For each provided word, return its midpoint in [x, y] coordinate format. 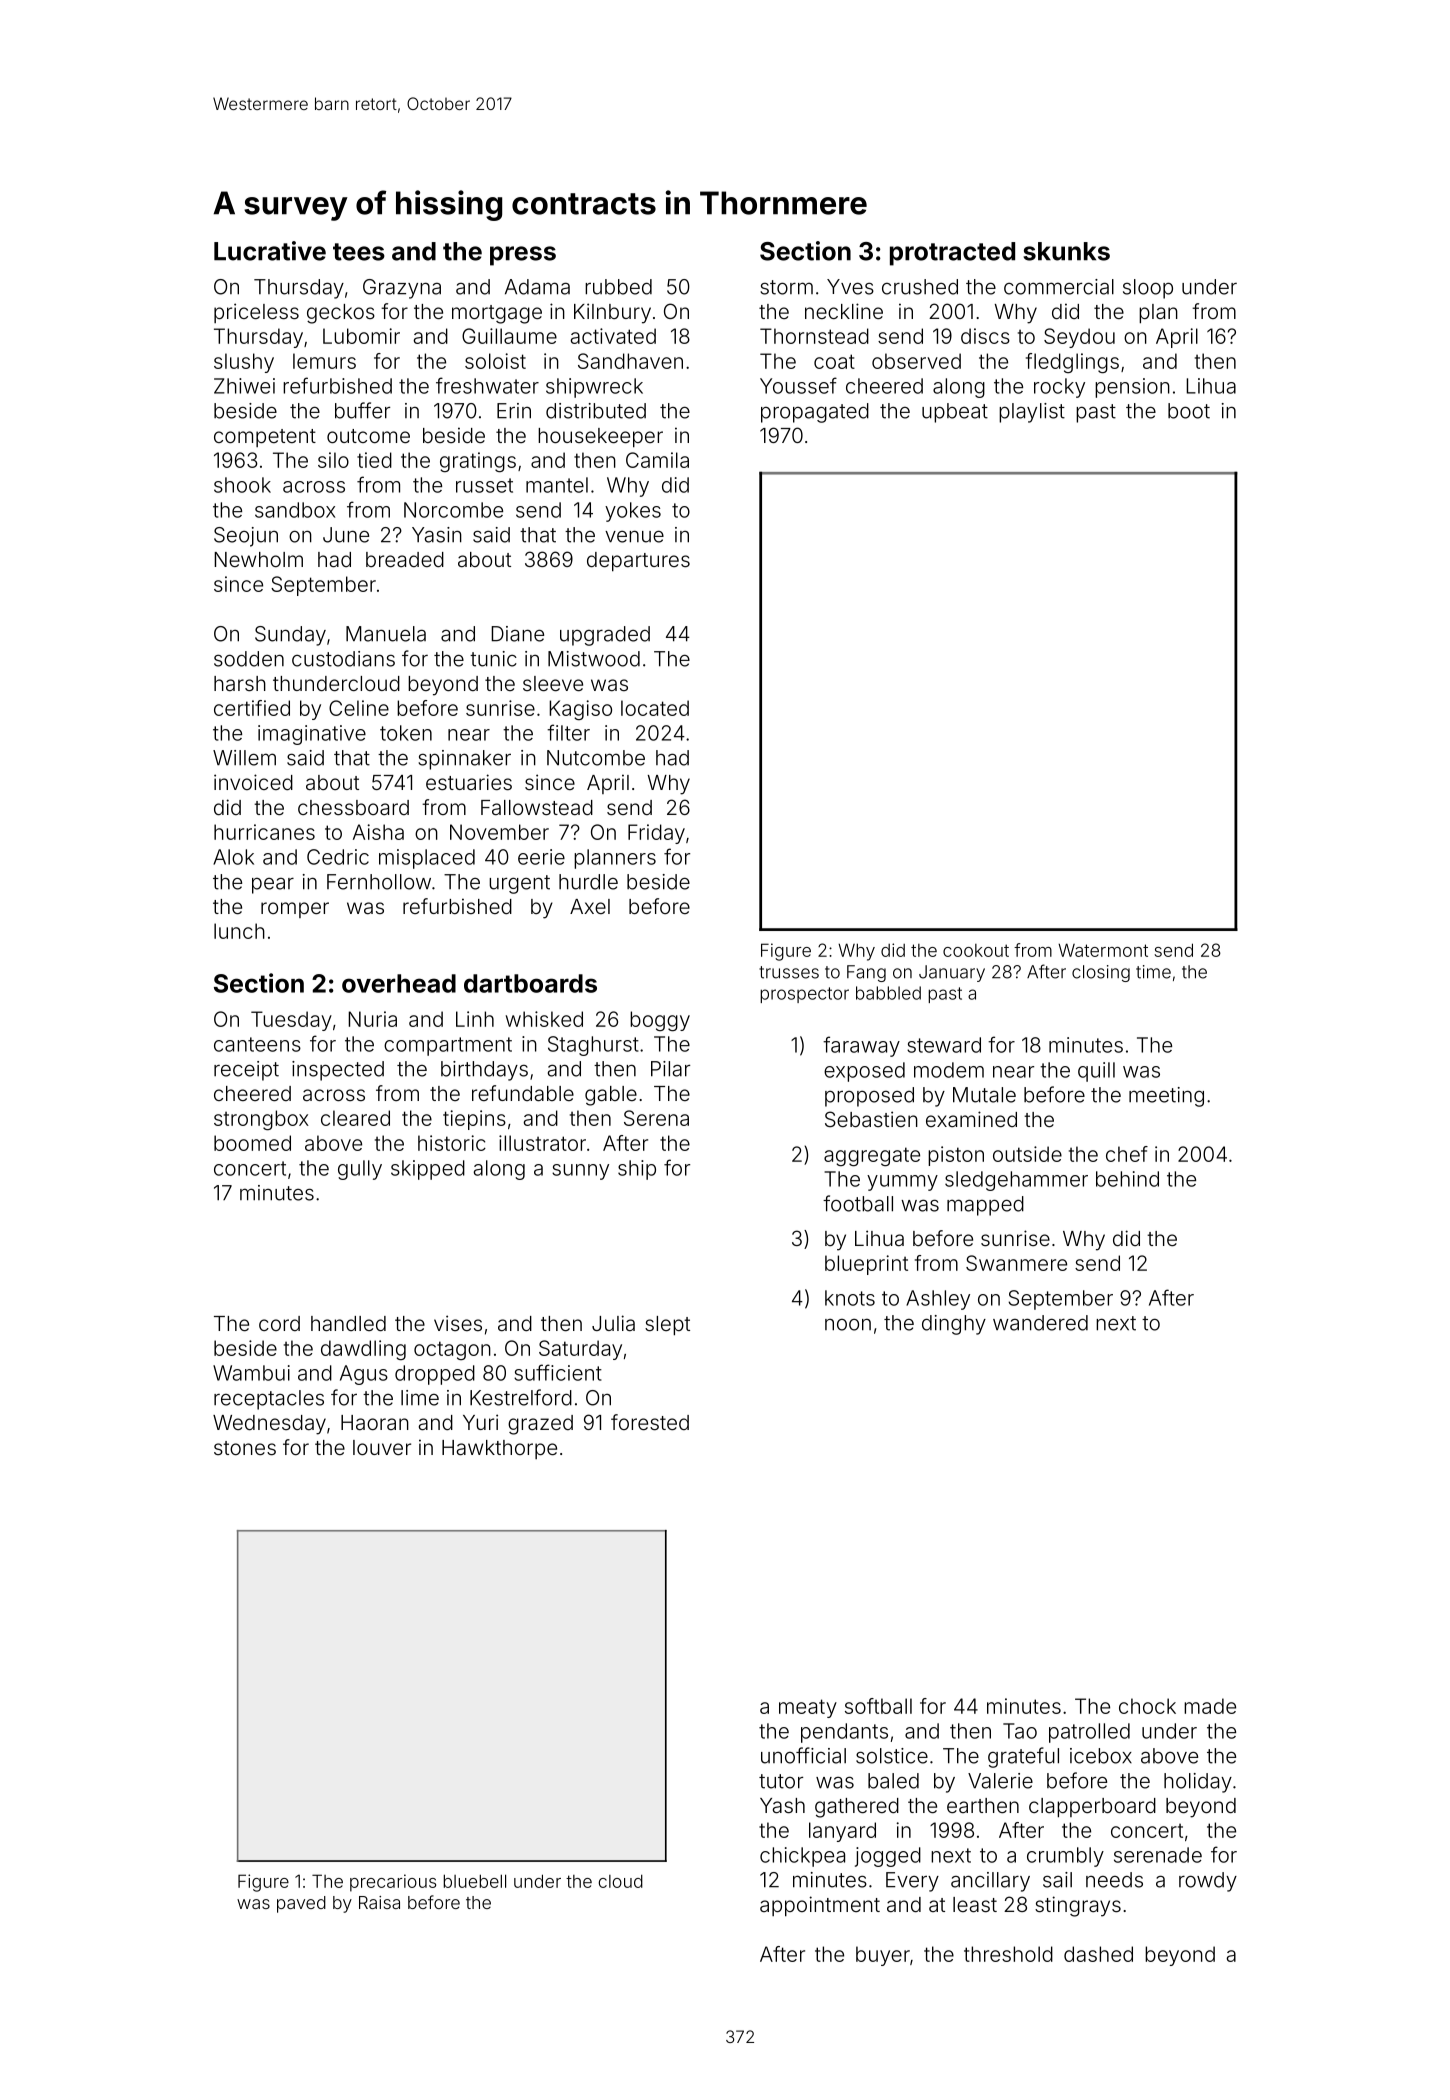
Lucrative [270, 251]
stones [245, 1448]
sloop [1148, 289]
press [523, 256]
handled [348, 1323]
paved [301, 1904]
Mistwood [594, 659]
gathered [857, 1808]
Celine [359, 708]
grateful [1023, 1757]
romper [295, 910]
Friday [656, 834]
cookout [976, 950]
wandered [1040, 1323]
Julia [613, 1323]
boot [1189, 411]
